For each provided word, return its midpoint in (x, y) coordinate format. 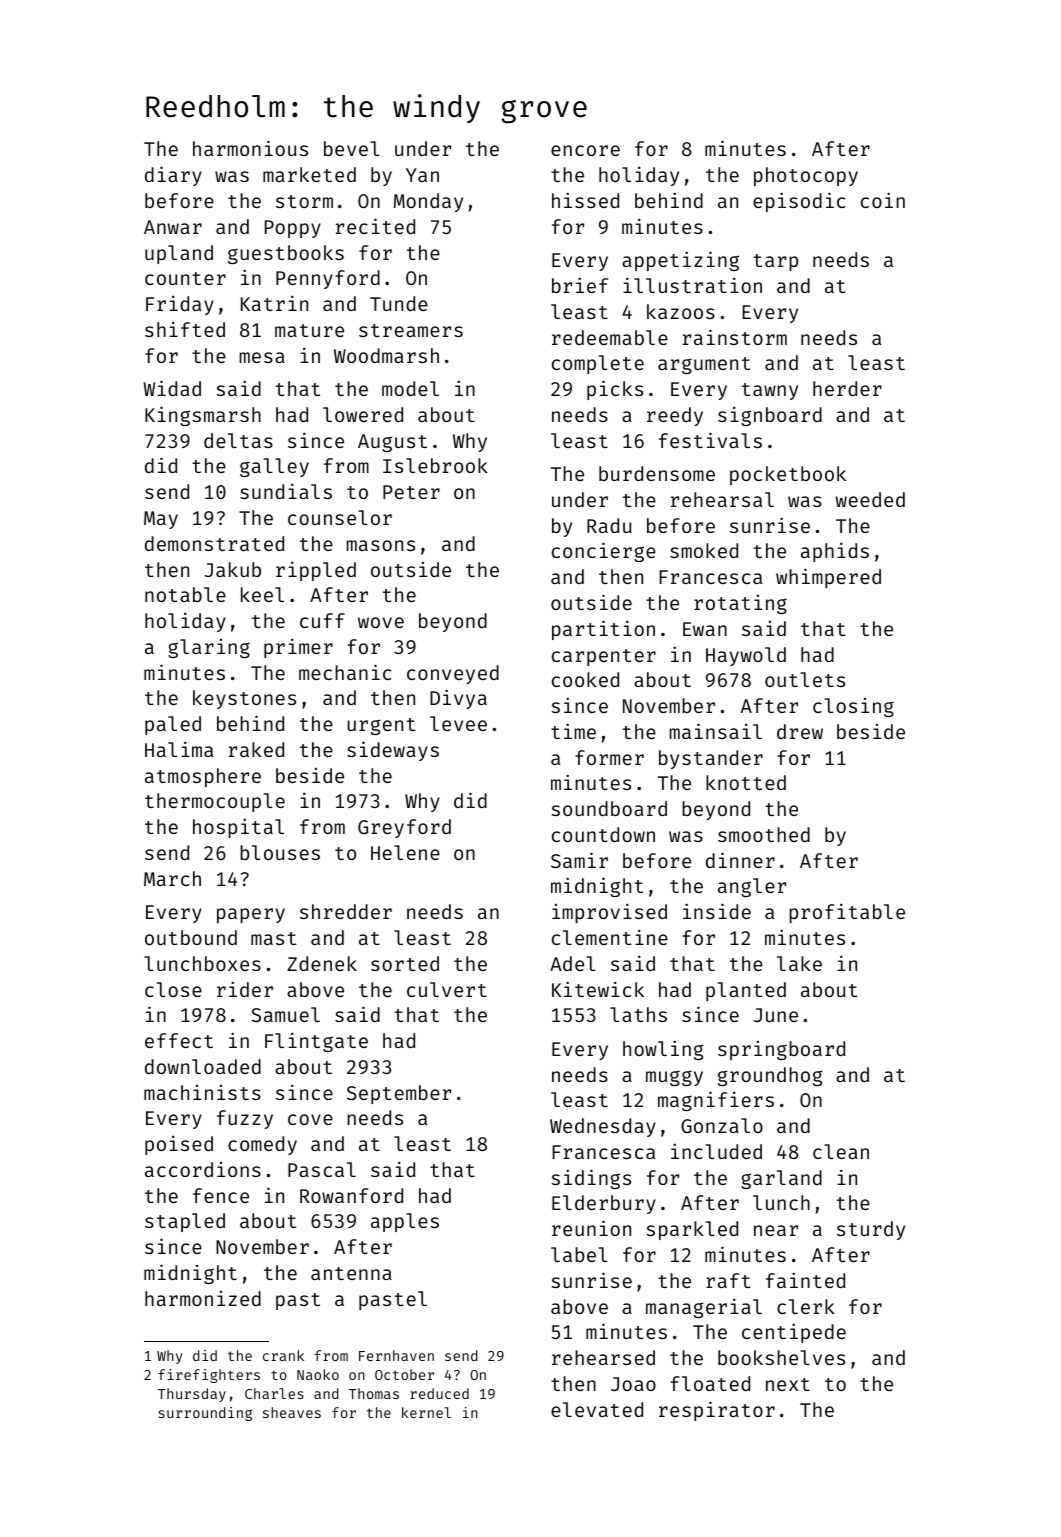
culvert (447, 989)
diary (173, 176)
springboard (781, 1050)
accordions (203, 1169)
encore (585, 150)
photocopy (806, 176)
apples (405, 1222)
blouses (280, 852)
